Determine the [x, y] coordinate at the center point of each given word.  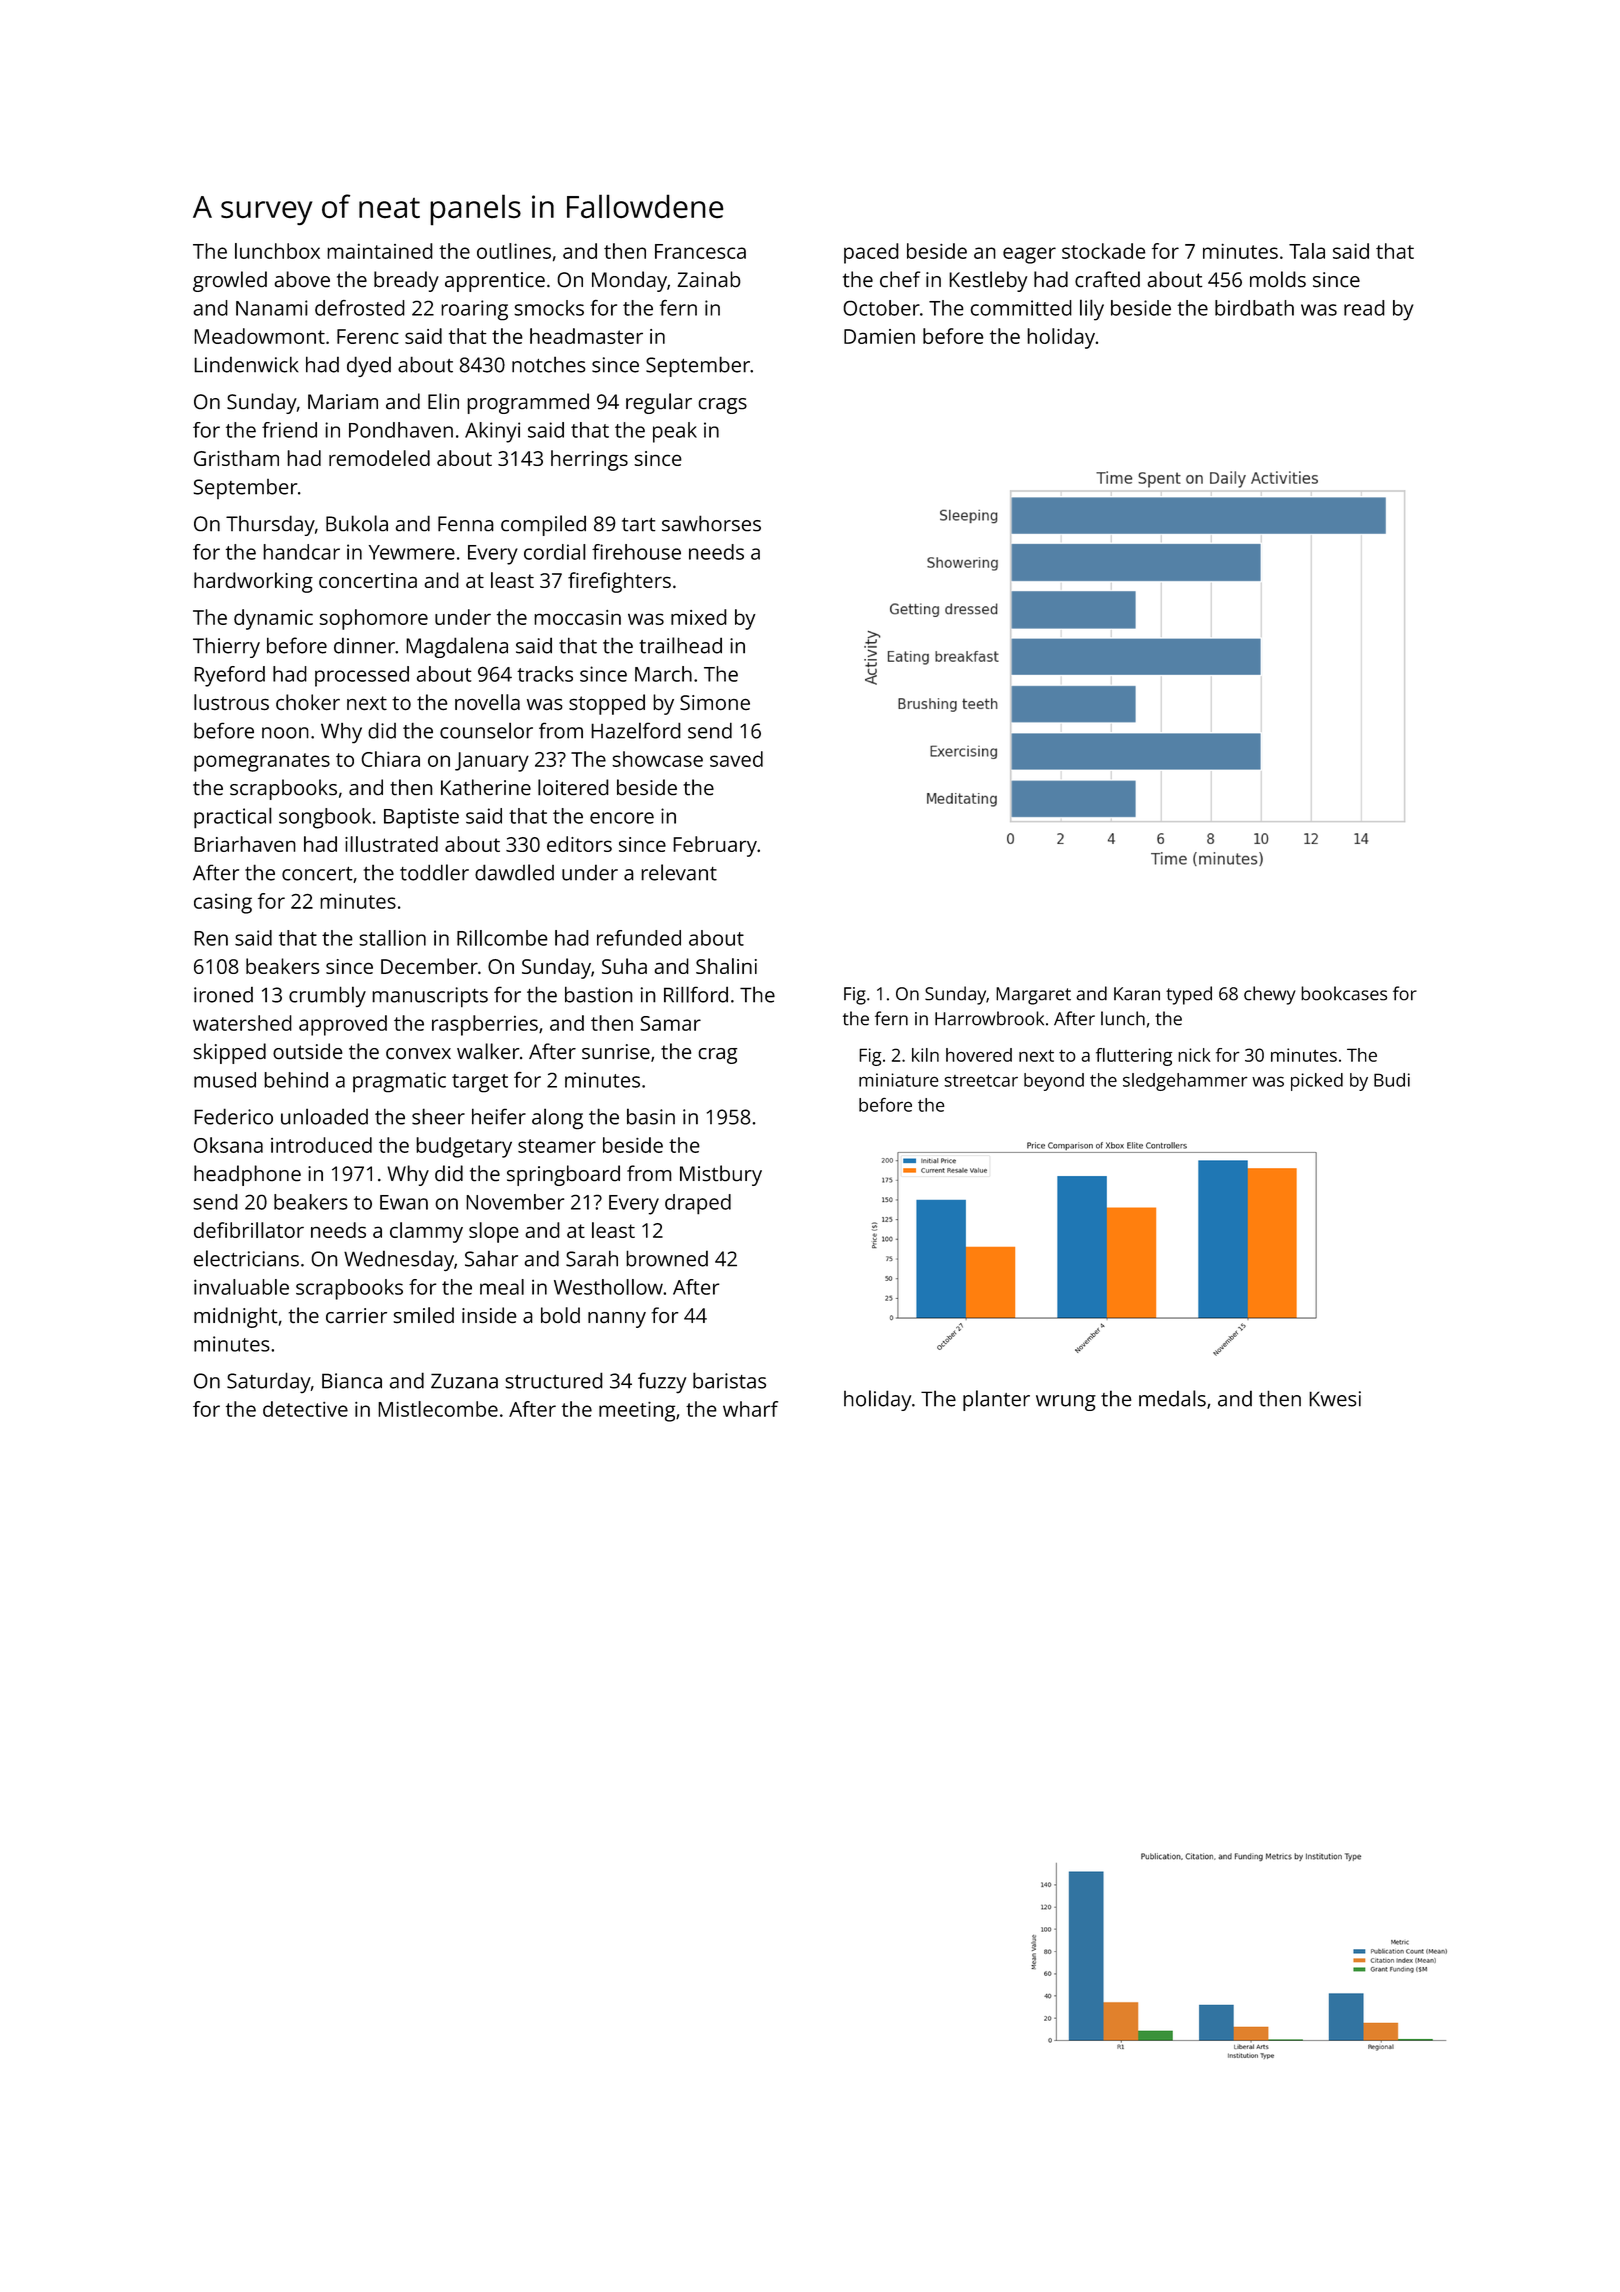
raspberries [485, 1025]
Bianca [352, 1381]
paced [871, 253]
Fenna [466, 524]
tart [639, 525]
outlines [514, 251]
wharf [750, 1409]
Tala [1307, 251]
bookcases [1344, 993]
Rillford [696, 994]
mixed [699, 617]
